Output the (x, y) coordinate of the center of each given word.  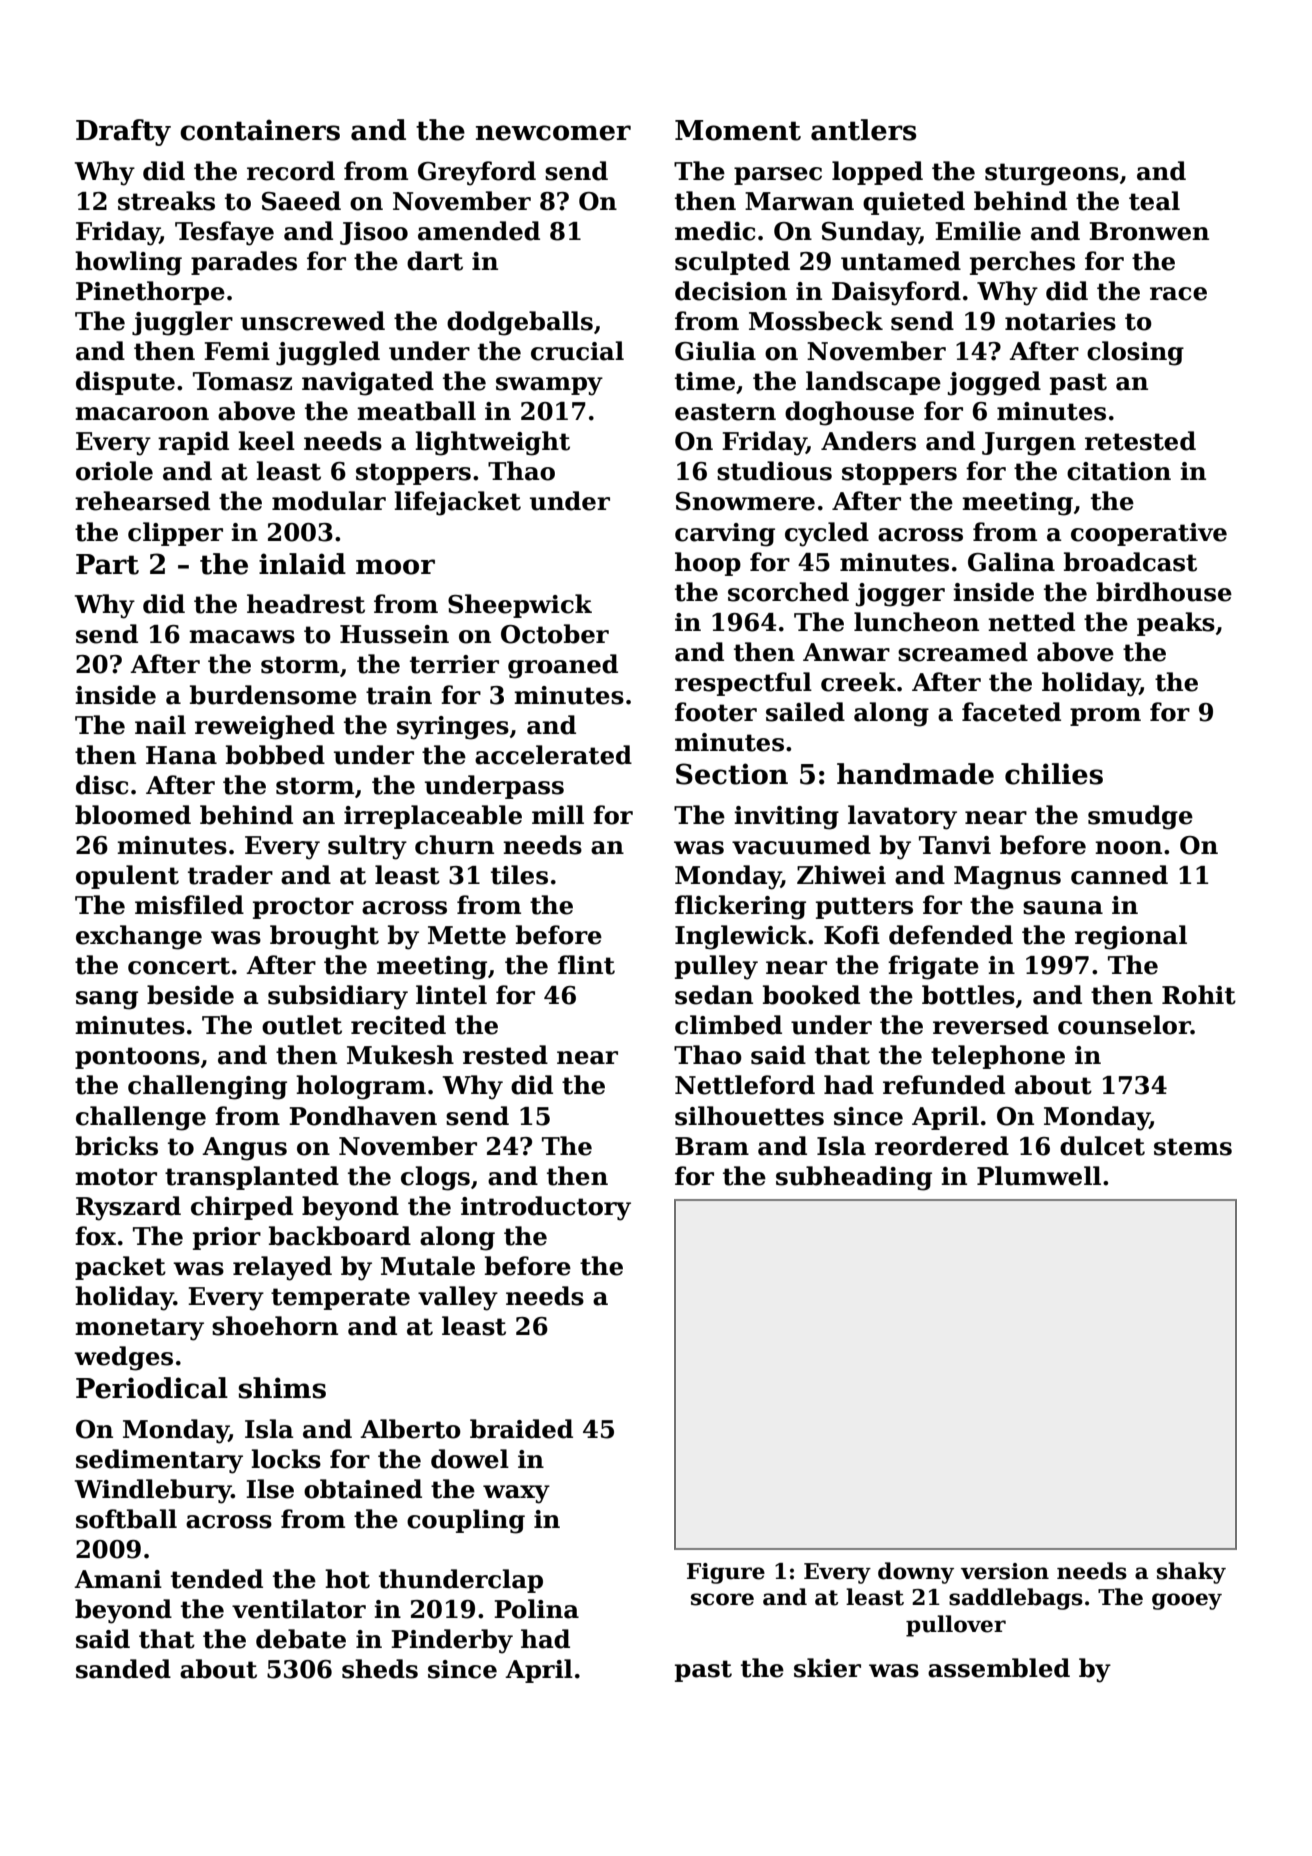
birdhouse (1164, 592)
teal (1154, 201)
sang (107, 1000)
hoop (708, 564)
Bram (712, 1146)
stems (1193, 1147)
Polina (536, 1609)
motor (116, 1177)
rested (505, 1055)
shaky (1191, 1573)
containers (260, 130)
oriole (114, 471)
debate (301, 1639)
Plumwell (1039, 1176)
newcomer (553, 133)
